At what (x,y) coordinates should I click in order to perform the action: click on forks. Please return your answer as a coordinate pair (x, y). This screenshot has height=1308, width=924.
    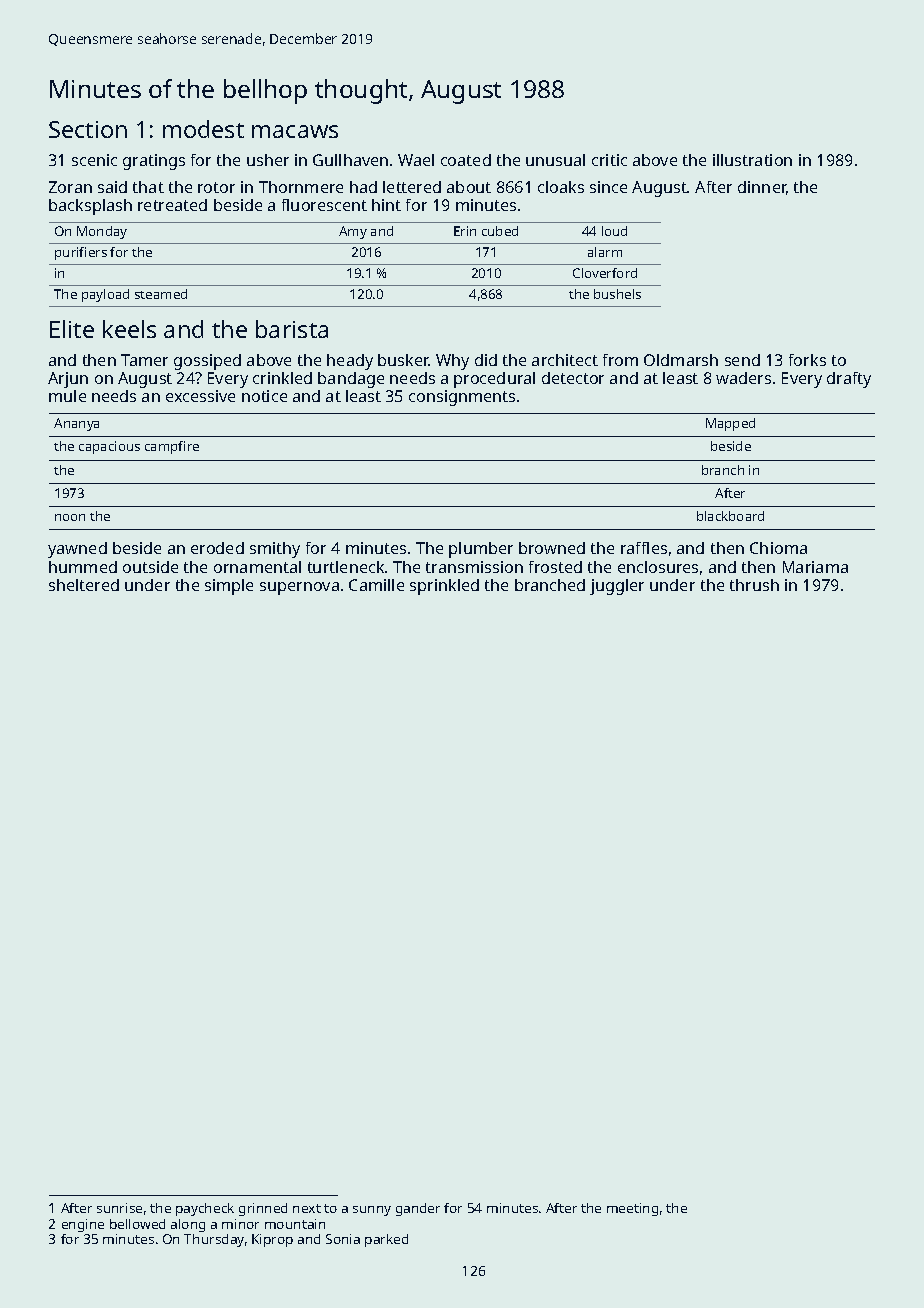
    Looking at the image, I should click on (807, 360).
